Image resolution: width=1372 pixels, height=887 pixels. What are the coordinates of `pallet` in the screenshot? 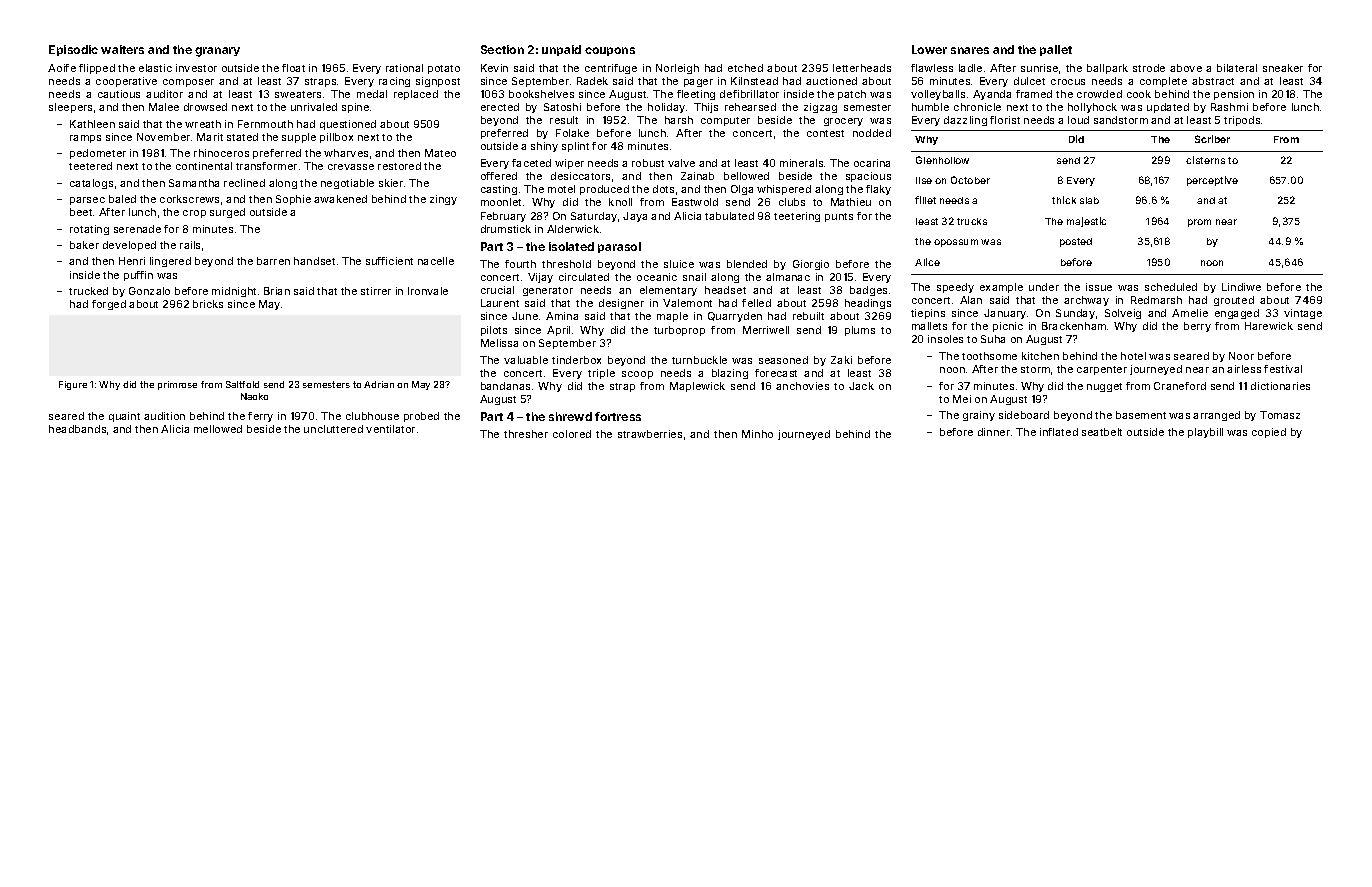 It's located at (1056, 50).
